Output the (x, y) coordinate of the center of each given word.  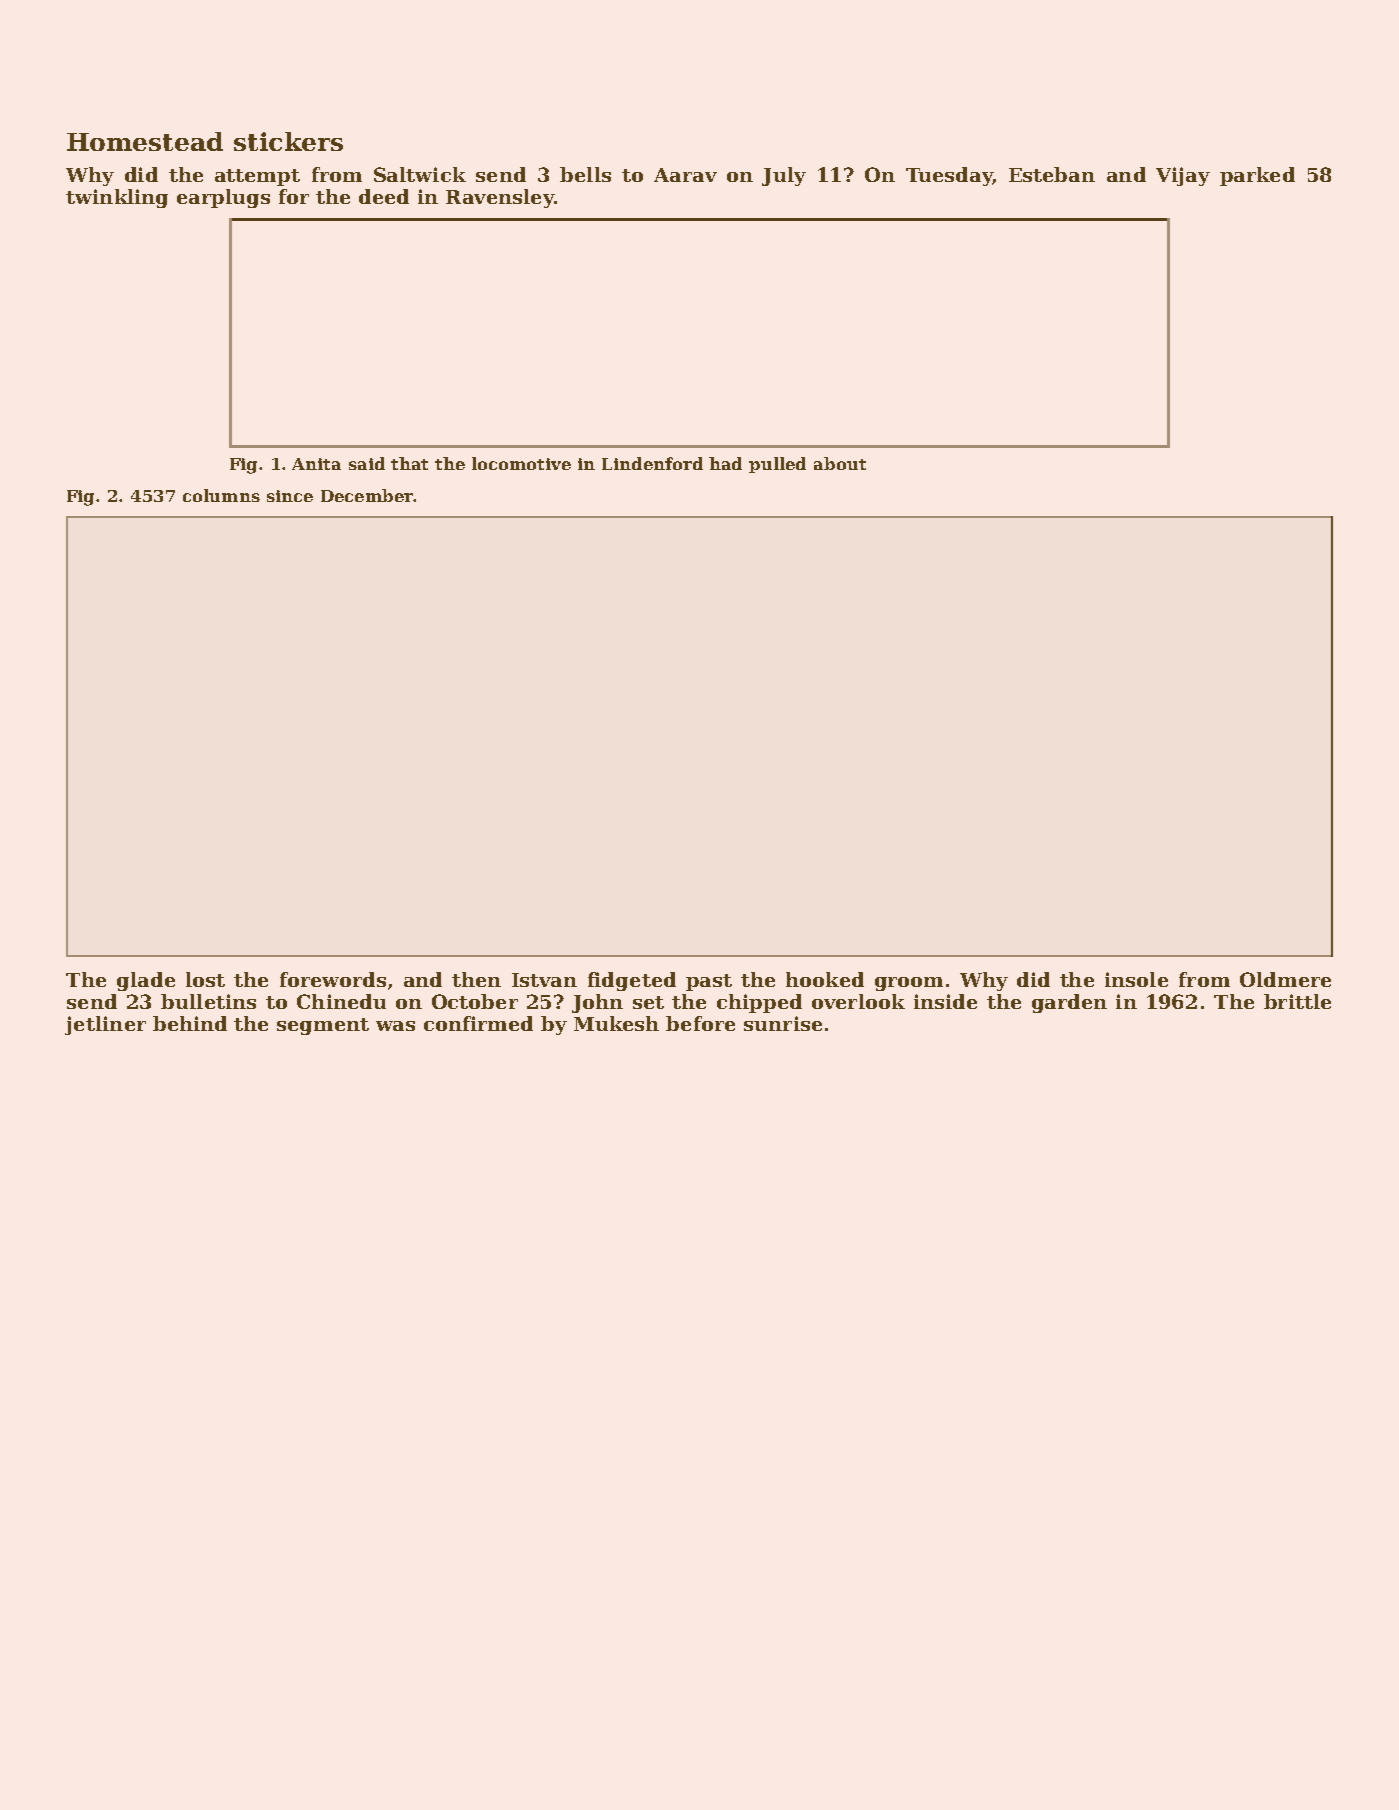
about (840, 463)
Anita (316, 464)
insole (1136, 979)
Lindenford (652, 463)
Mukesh (616, 1023)
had (725, 463)
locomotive (521, 463)
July (784, 176)
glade (146, 981)
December (367, 495)
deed (384, 196)
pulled (777, 465)
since (290, 496)
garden (1069, 1003)
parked (1257, 176)
